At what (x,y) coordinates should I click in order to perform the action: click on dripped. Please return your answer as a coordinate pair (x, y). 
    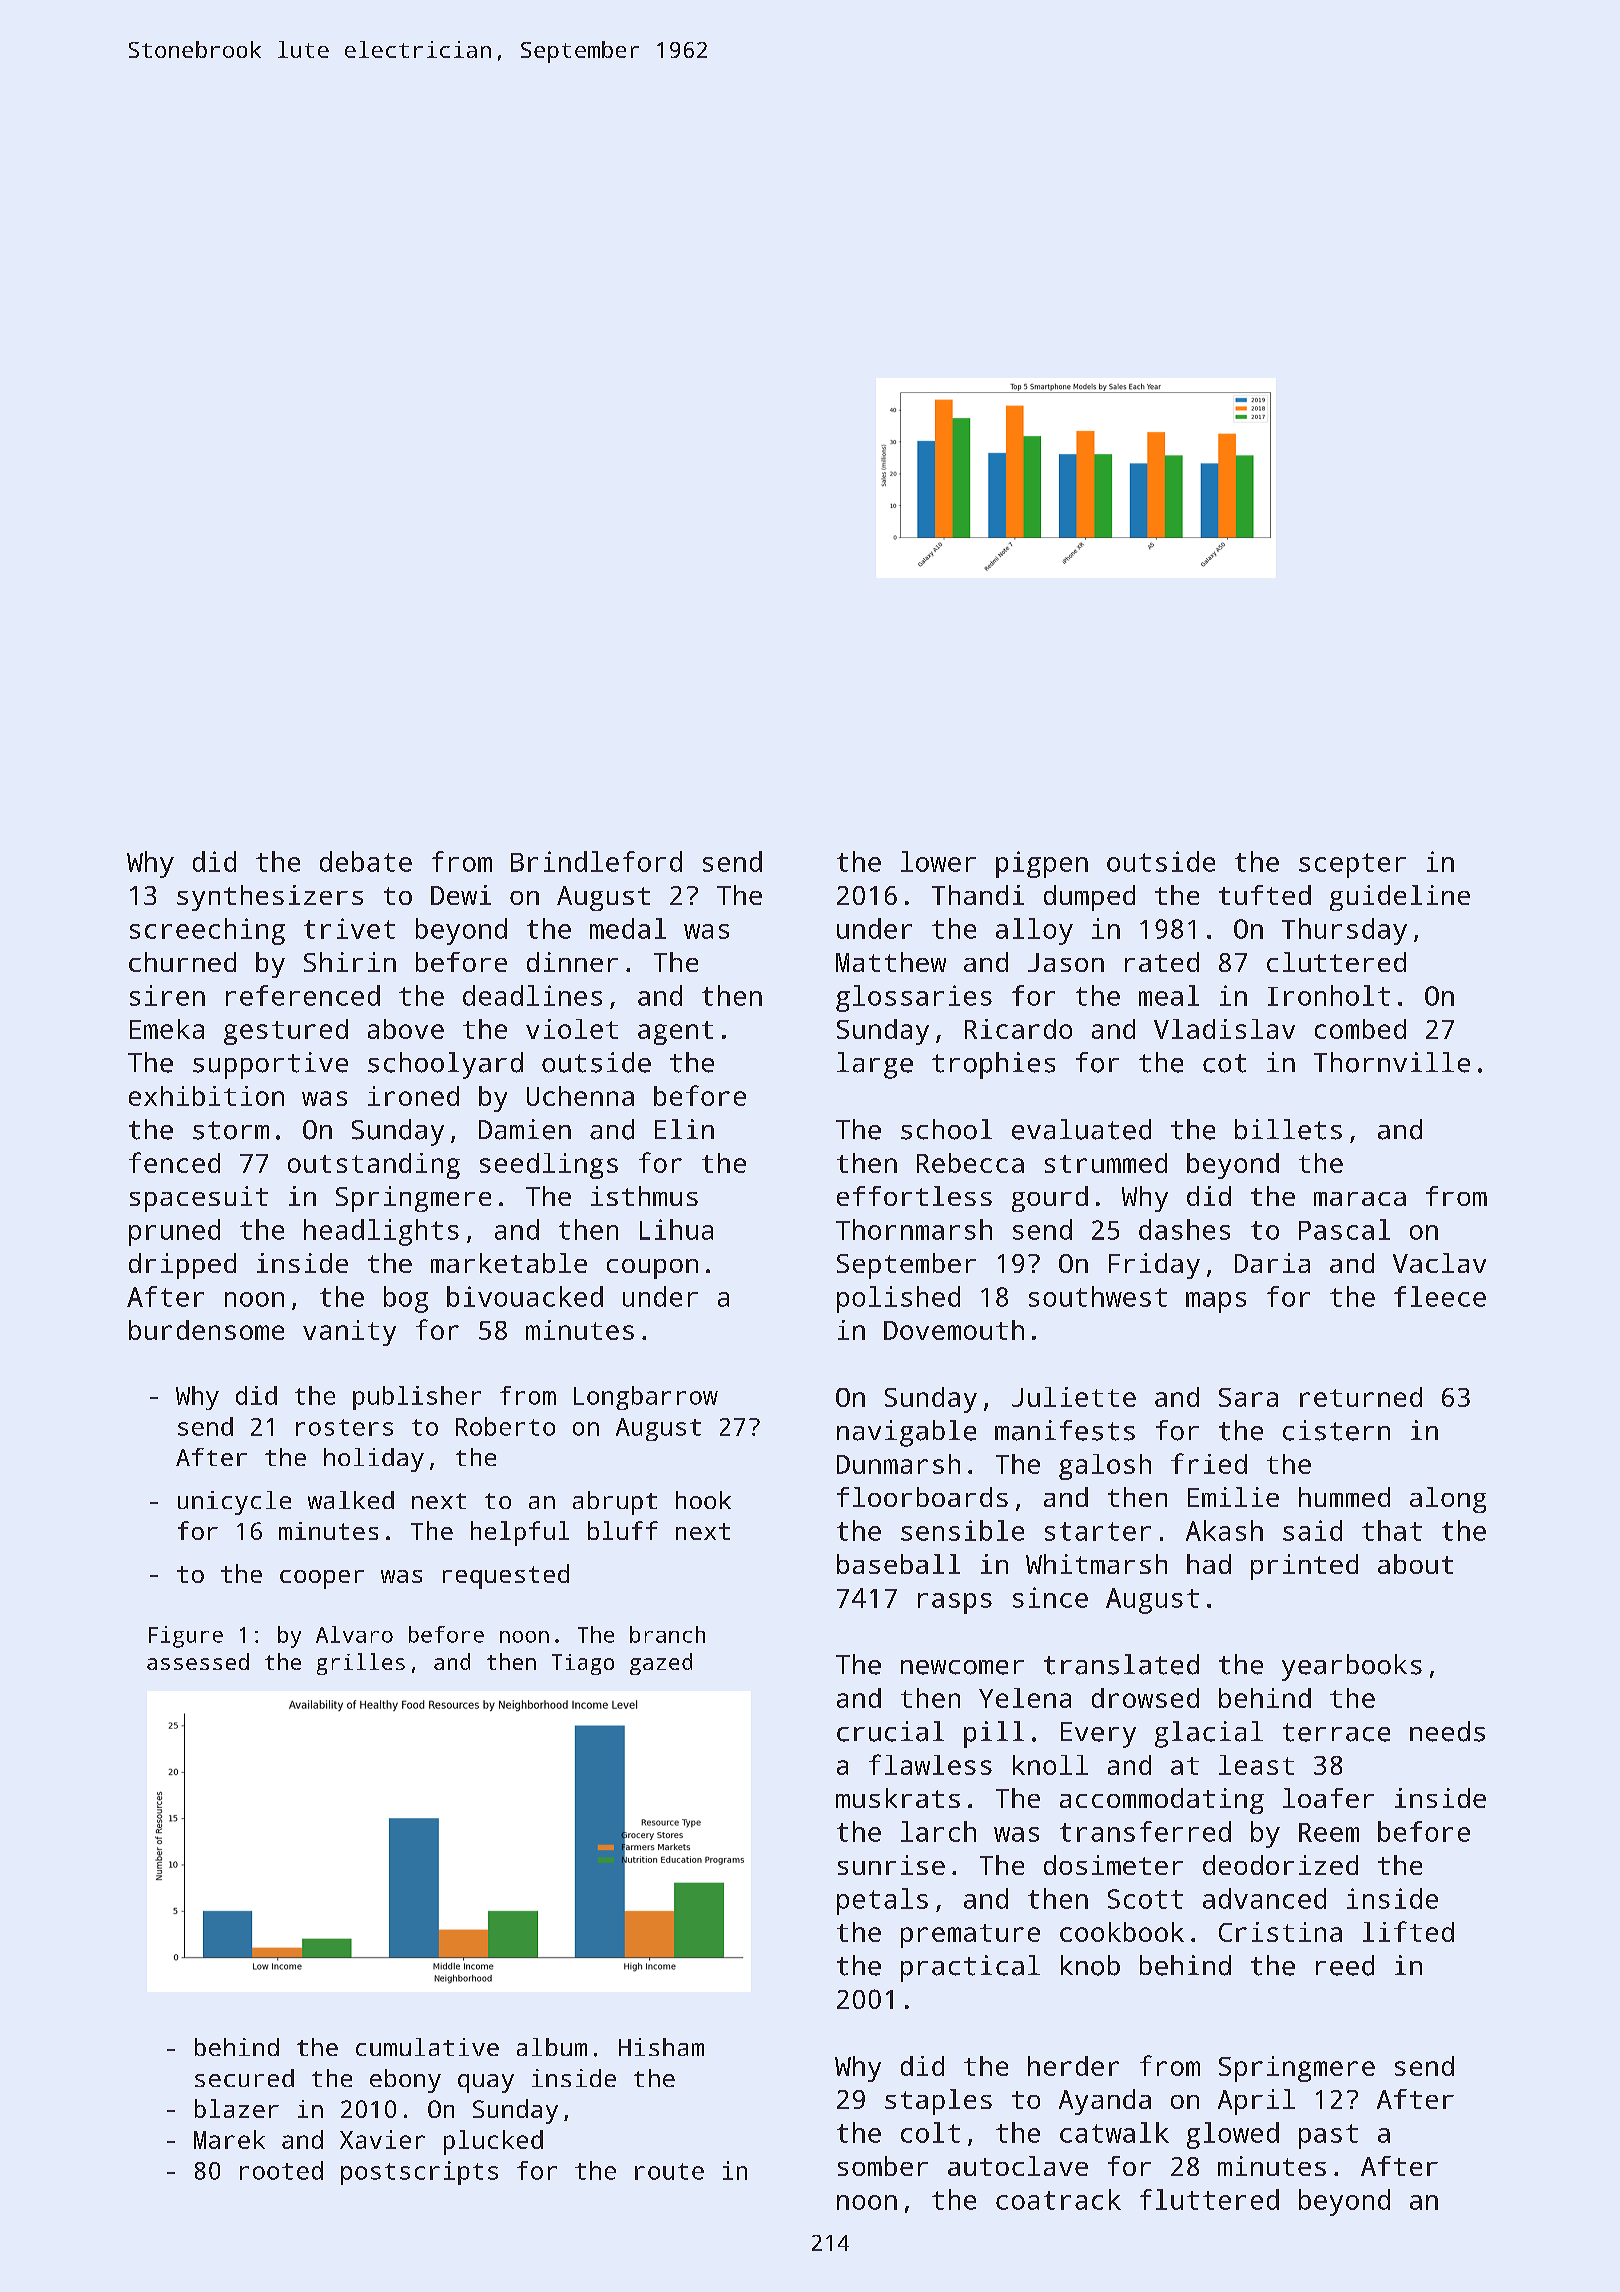
    Looking at the image, I should click on (182, 1266).
